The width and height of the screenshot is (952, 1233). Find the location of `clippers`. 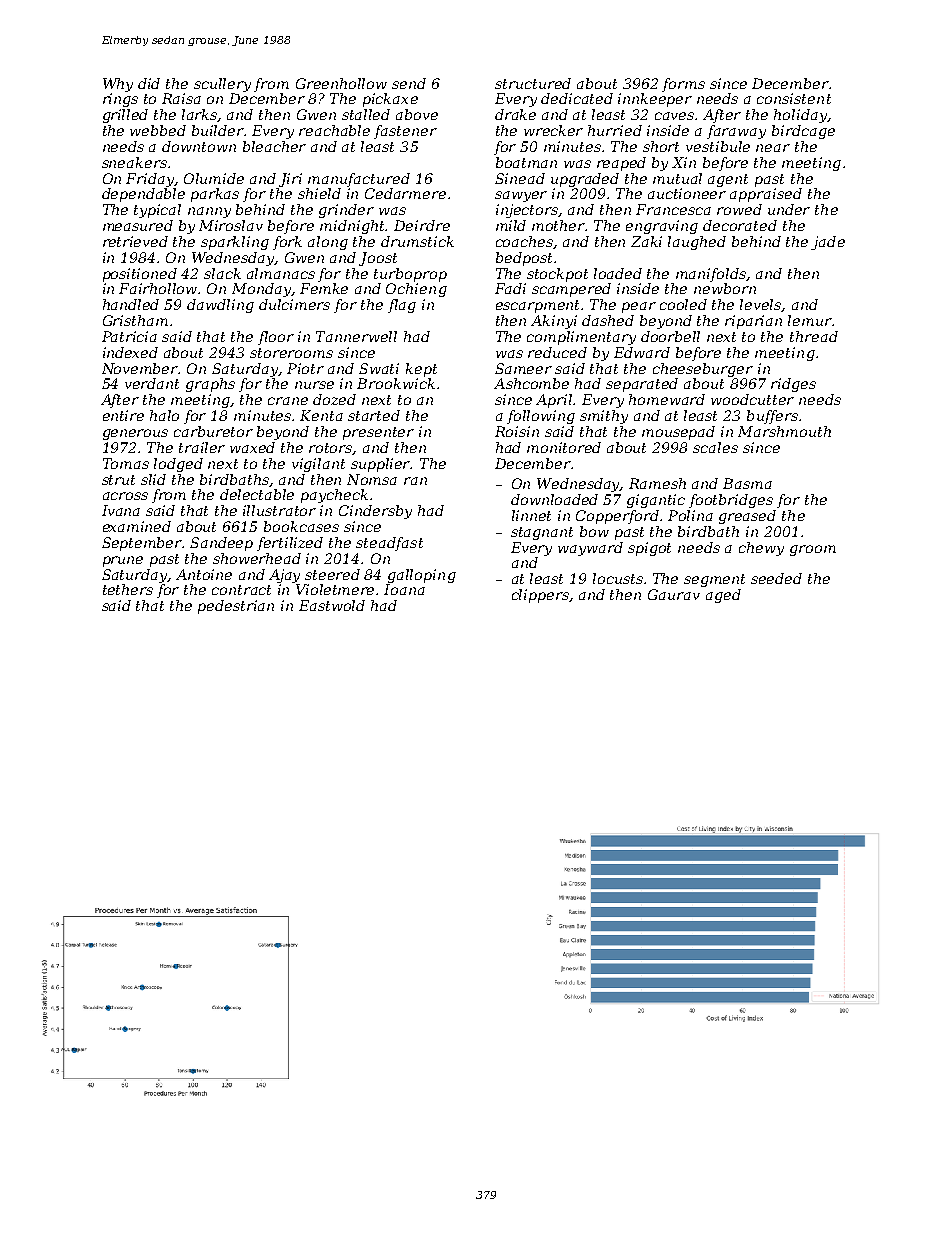

clippers is located at coordinates (541, 596).
